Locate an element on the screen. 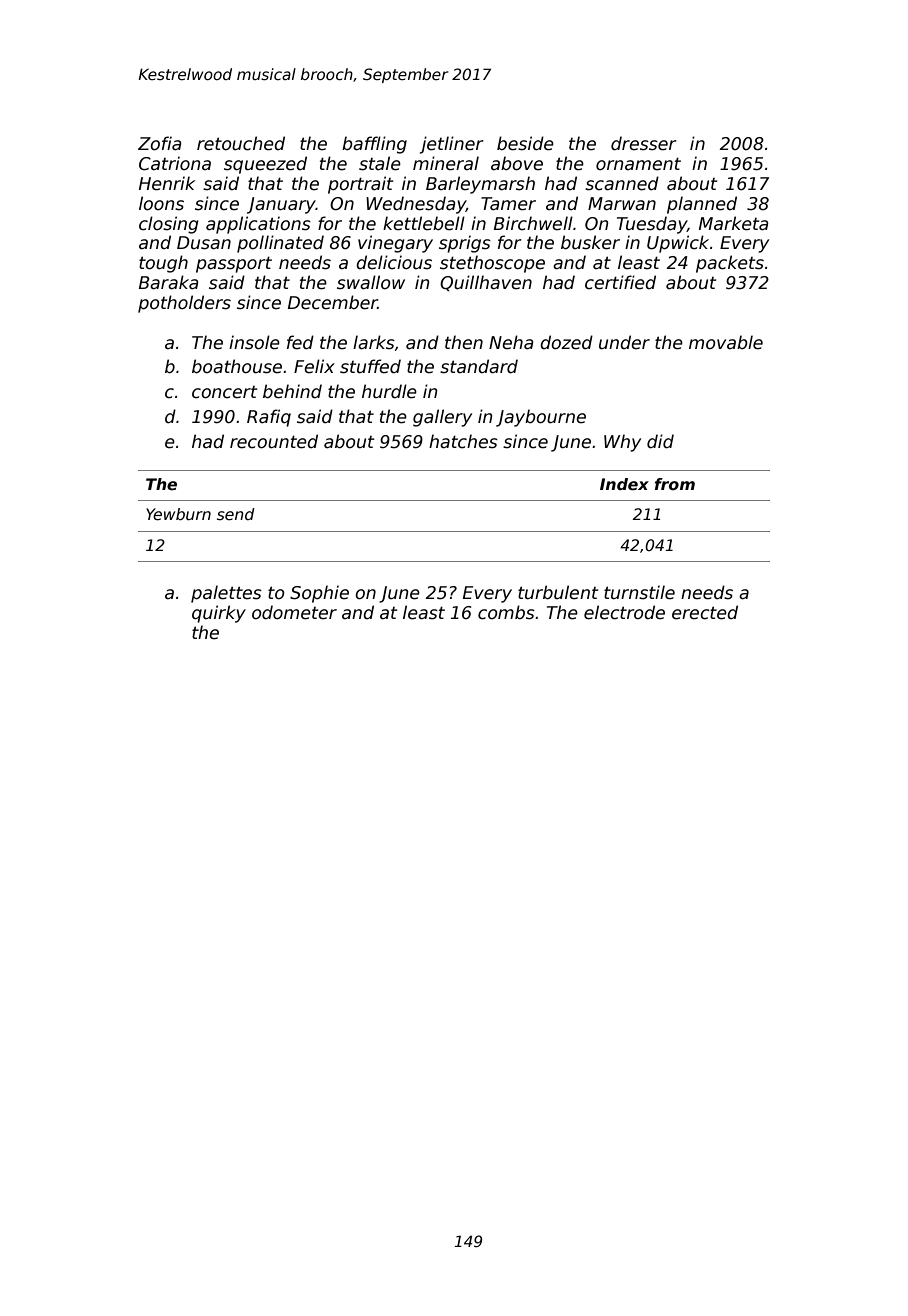 The height and width of the screenshot is (1316, 908). swallow is located at coordinates (371, 282).
